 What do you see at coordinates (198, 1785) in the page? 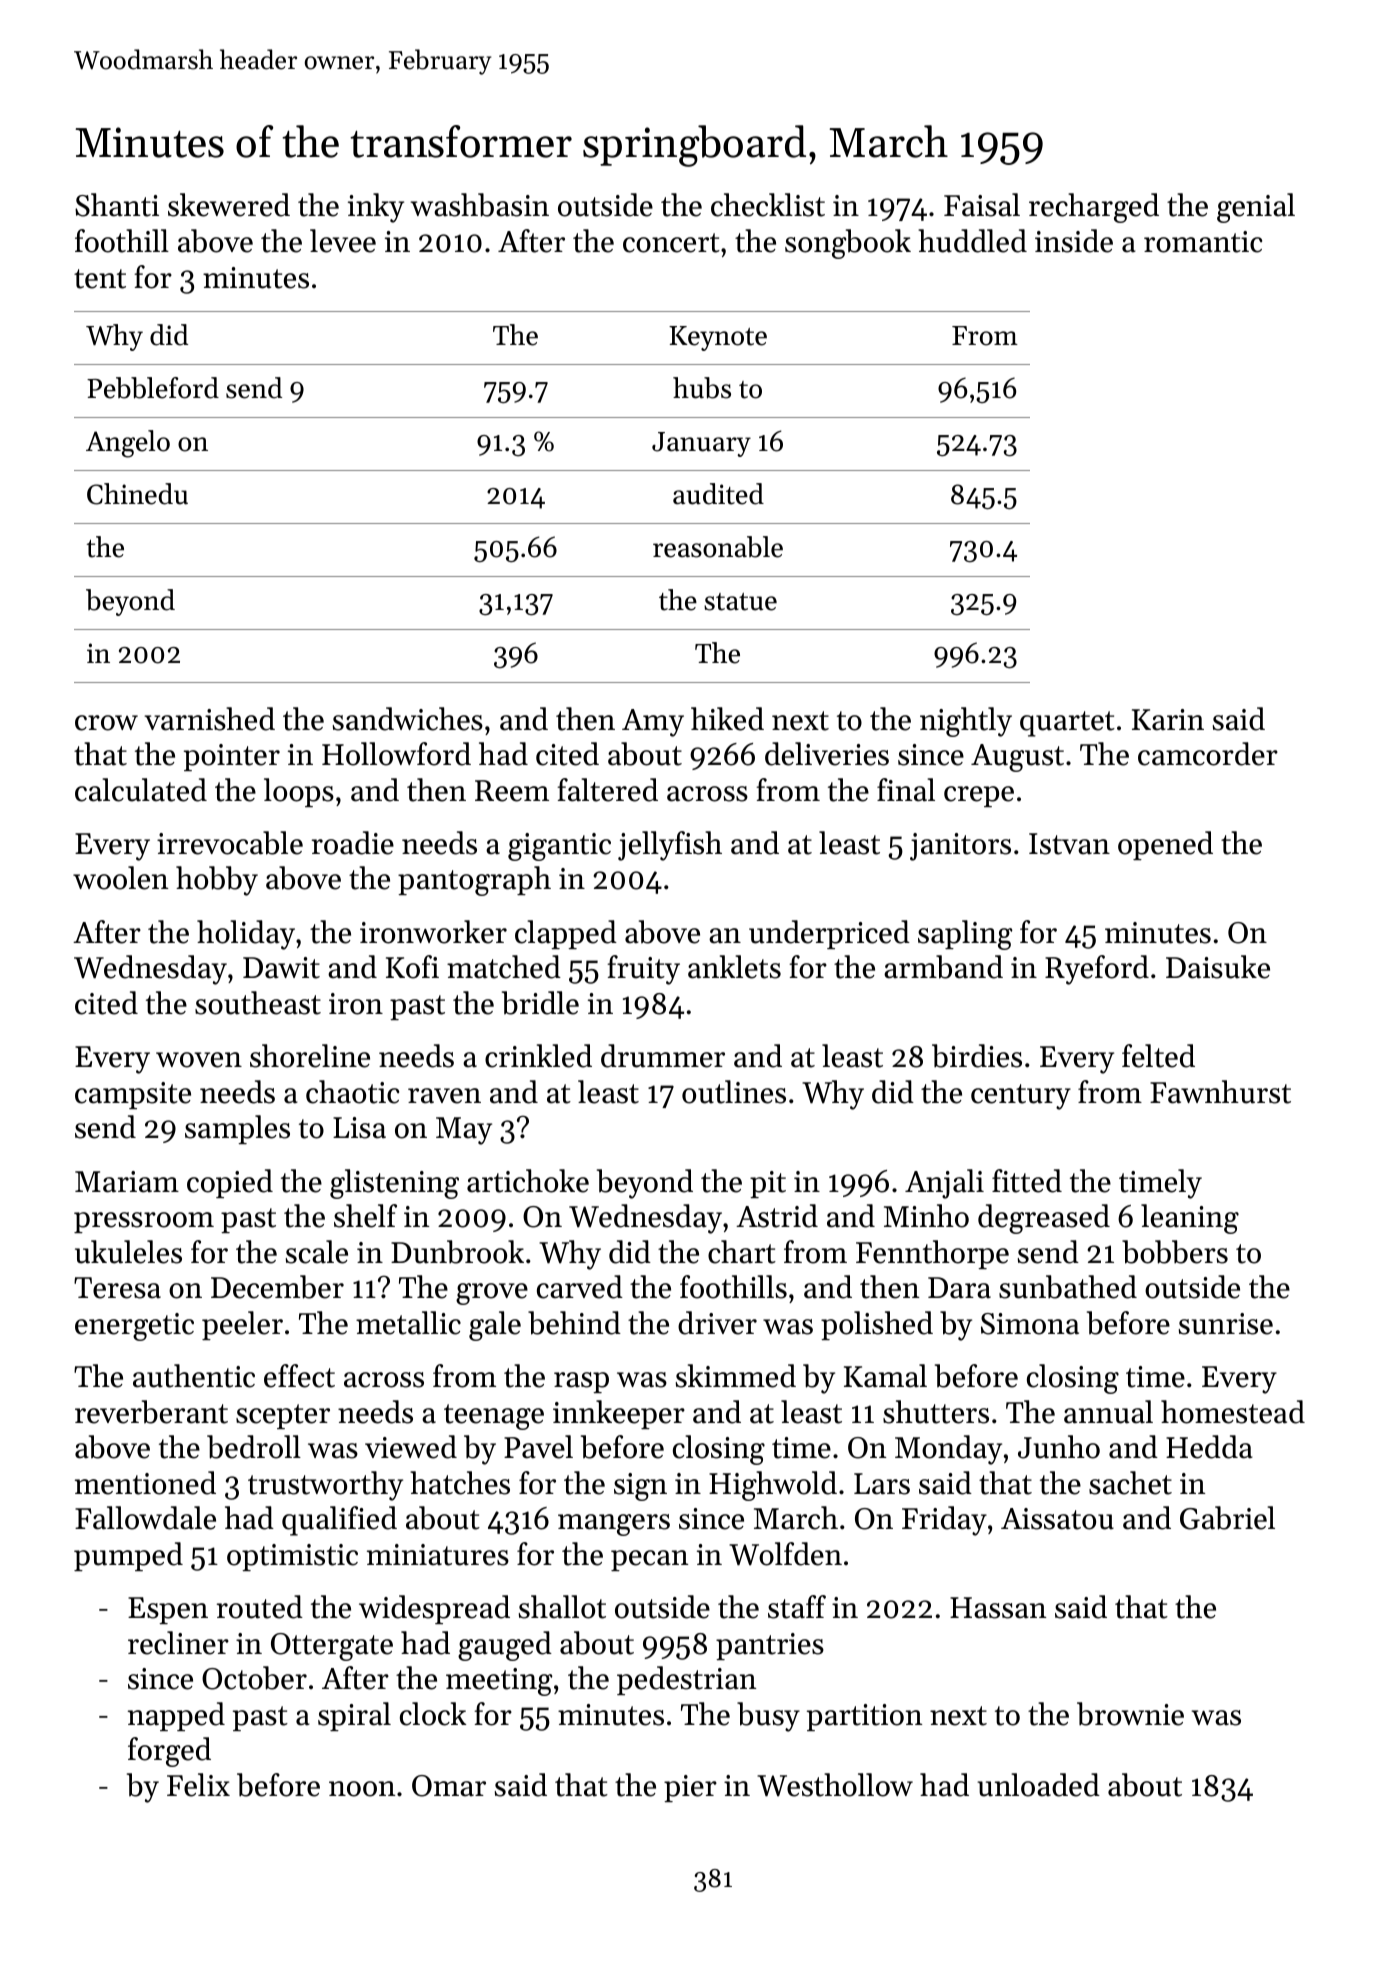
I see `Felix` at bounding box center [198, 1785].
